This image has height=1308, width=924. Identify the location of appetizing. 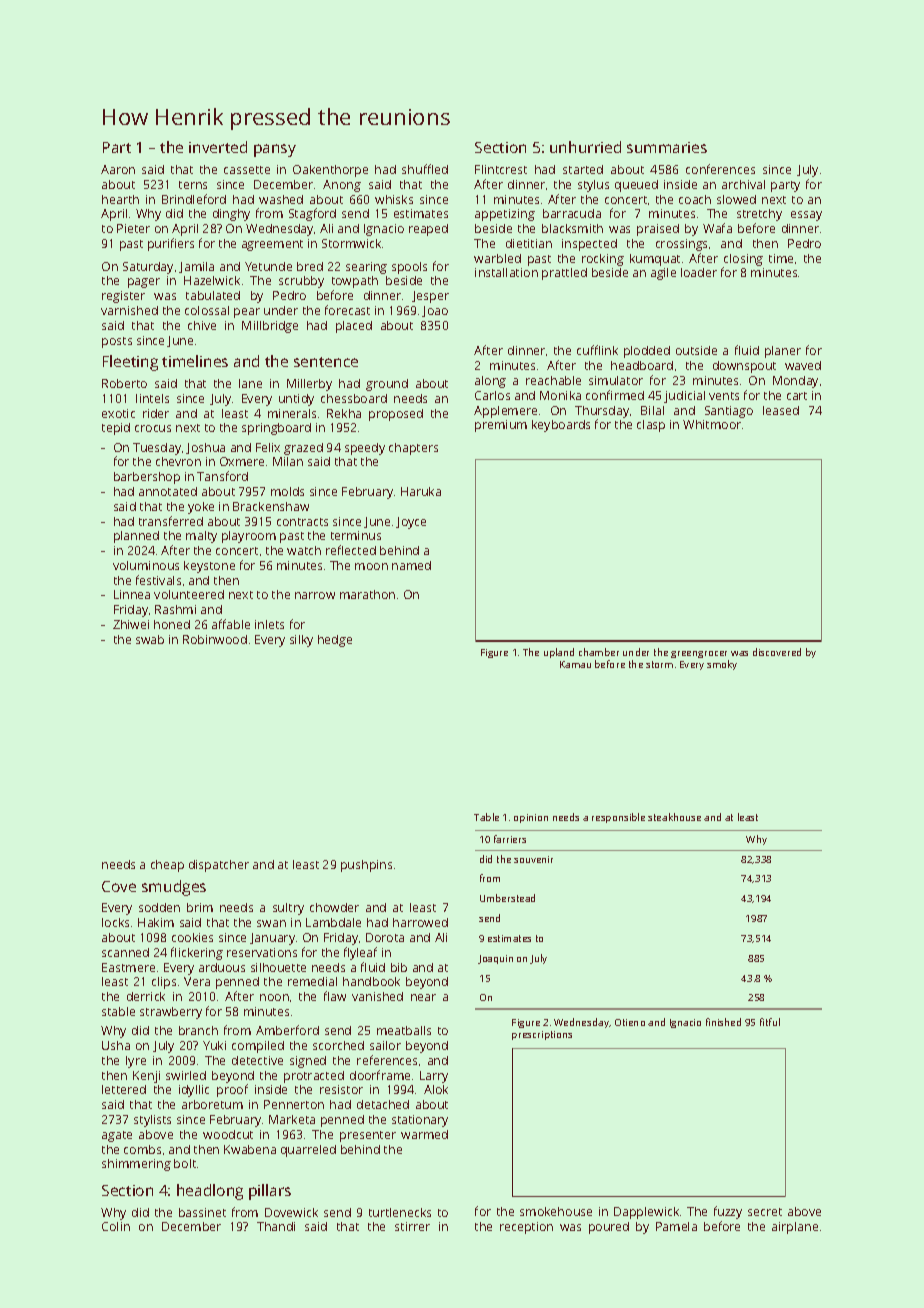
(505, 215).
